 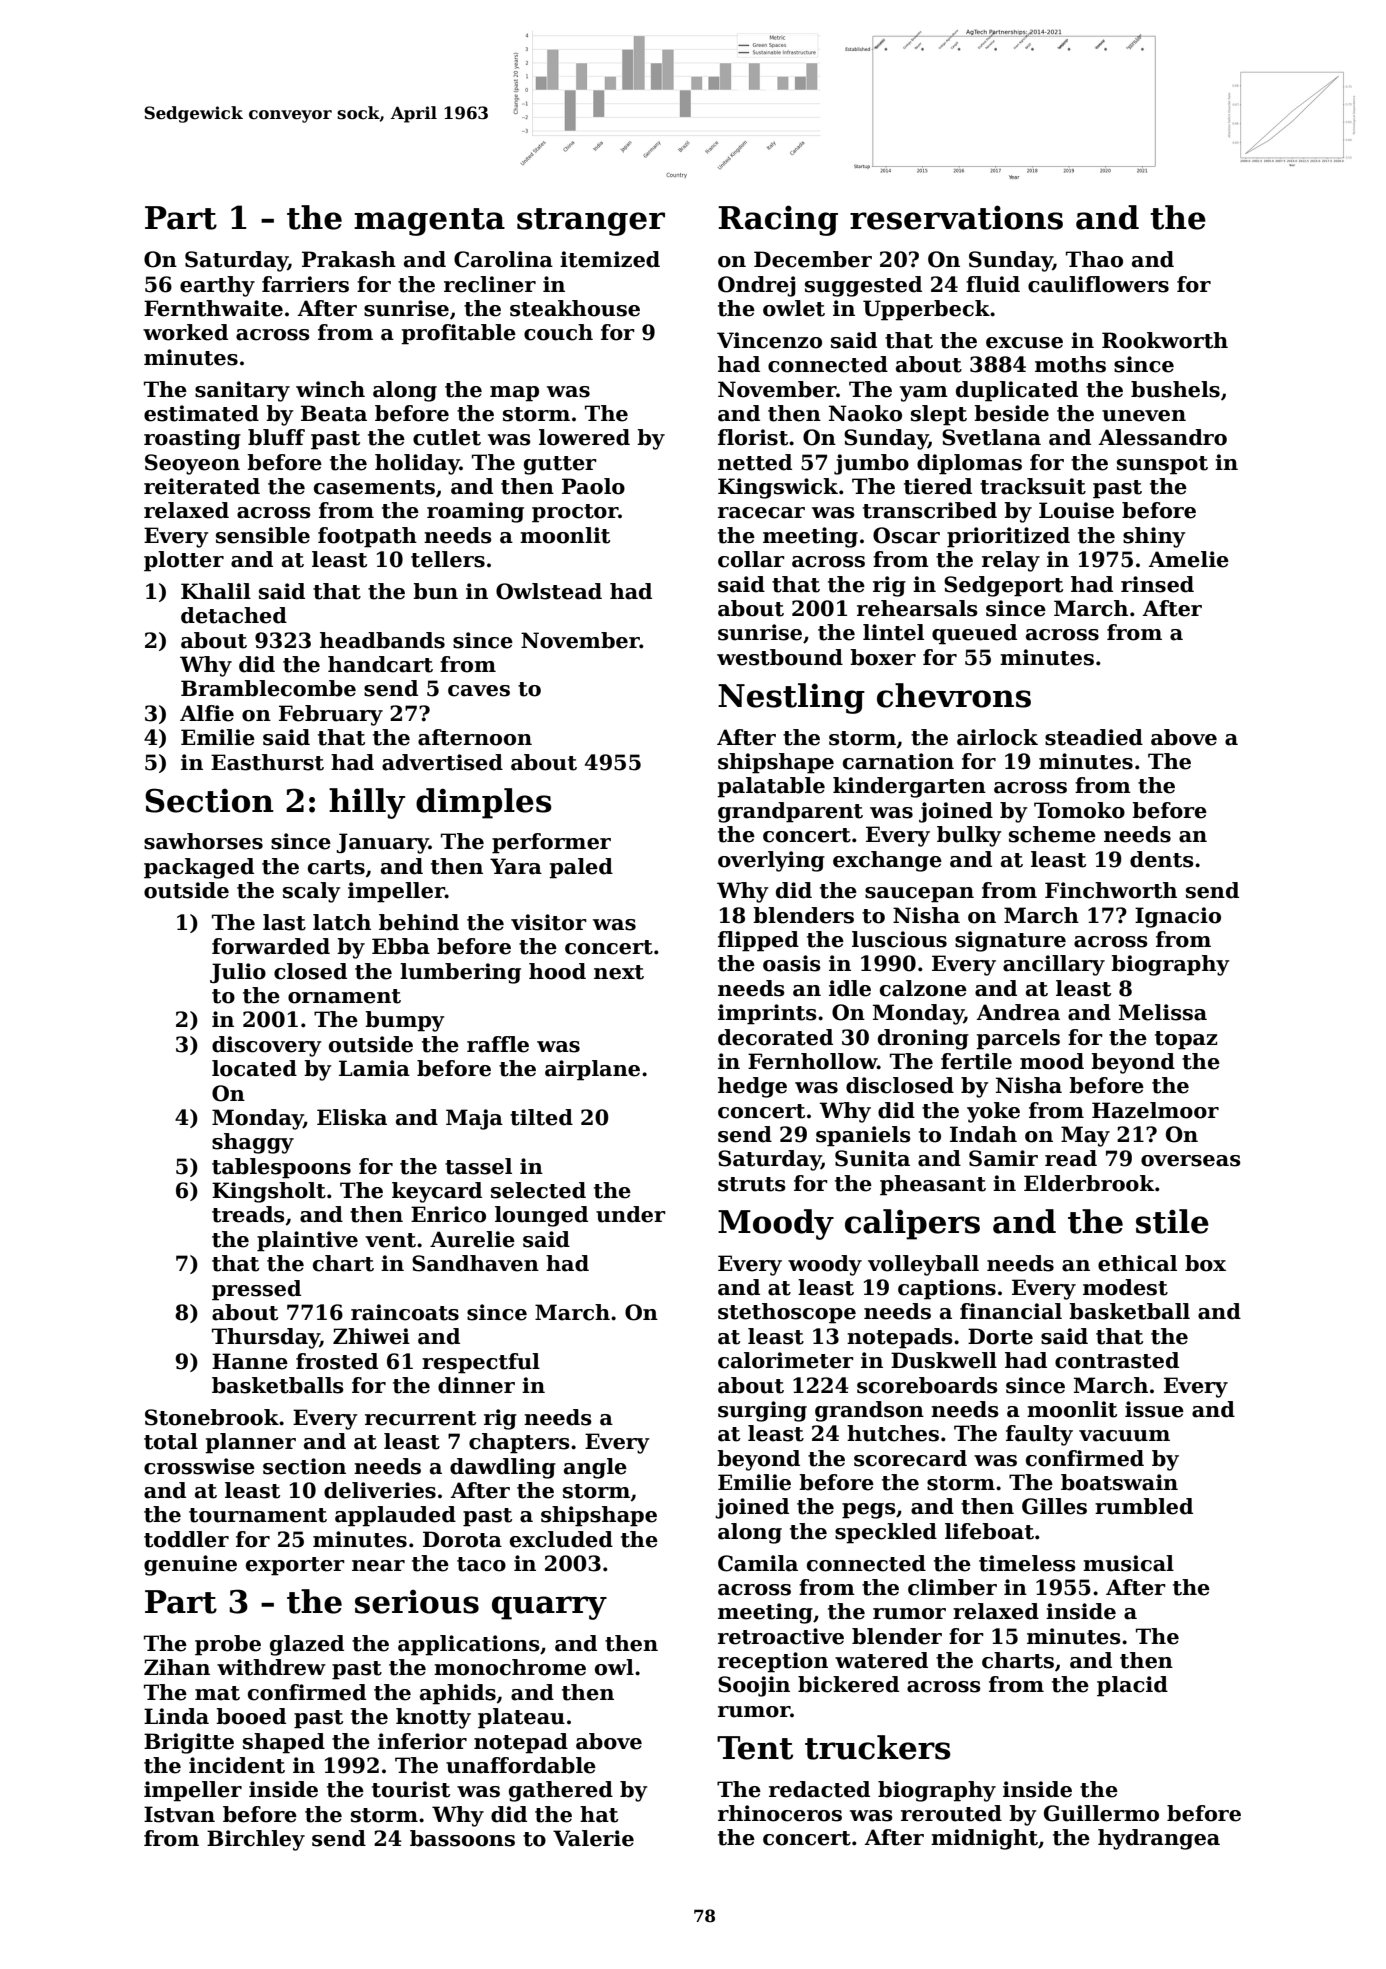 I want to click on earthy, so click(x=217, y=286).
